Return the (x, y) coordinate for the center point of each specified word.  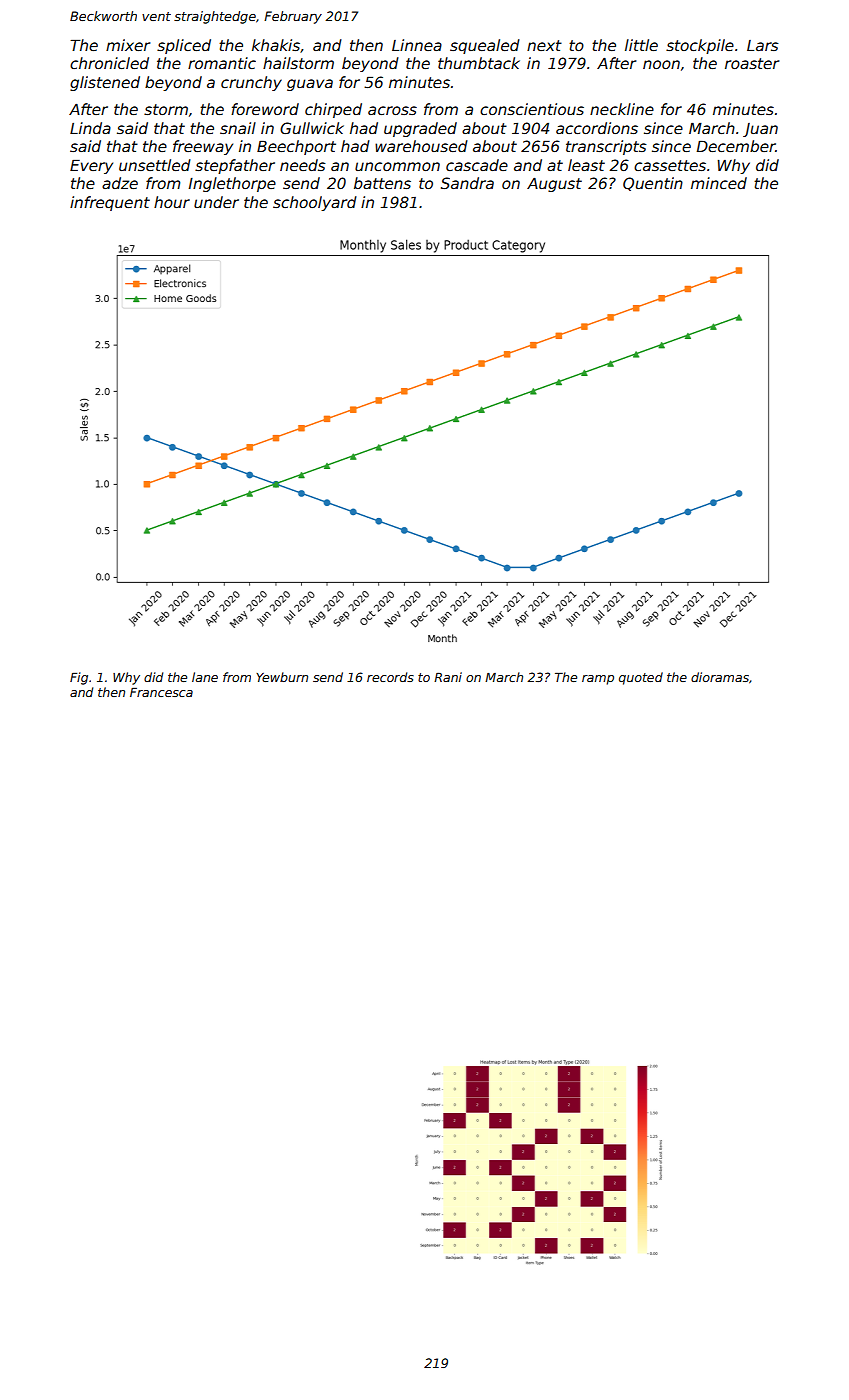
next (544, 45)
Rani (448, 677)
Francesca (161, 692)
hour (172, 202)
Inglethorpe (232, 184)
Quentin (653, 184)
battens (382, 183)
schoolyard (315, 203)
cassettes (670, 165)
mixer (128, 45)
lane (205, 677)
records (390, 677)
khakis (276, 45)
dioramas (720, 677)
